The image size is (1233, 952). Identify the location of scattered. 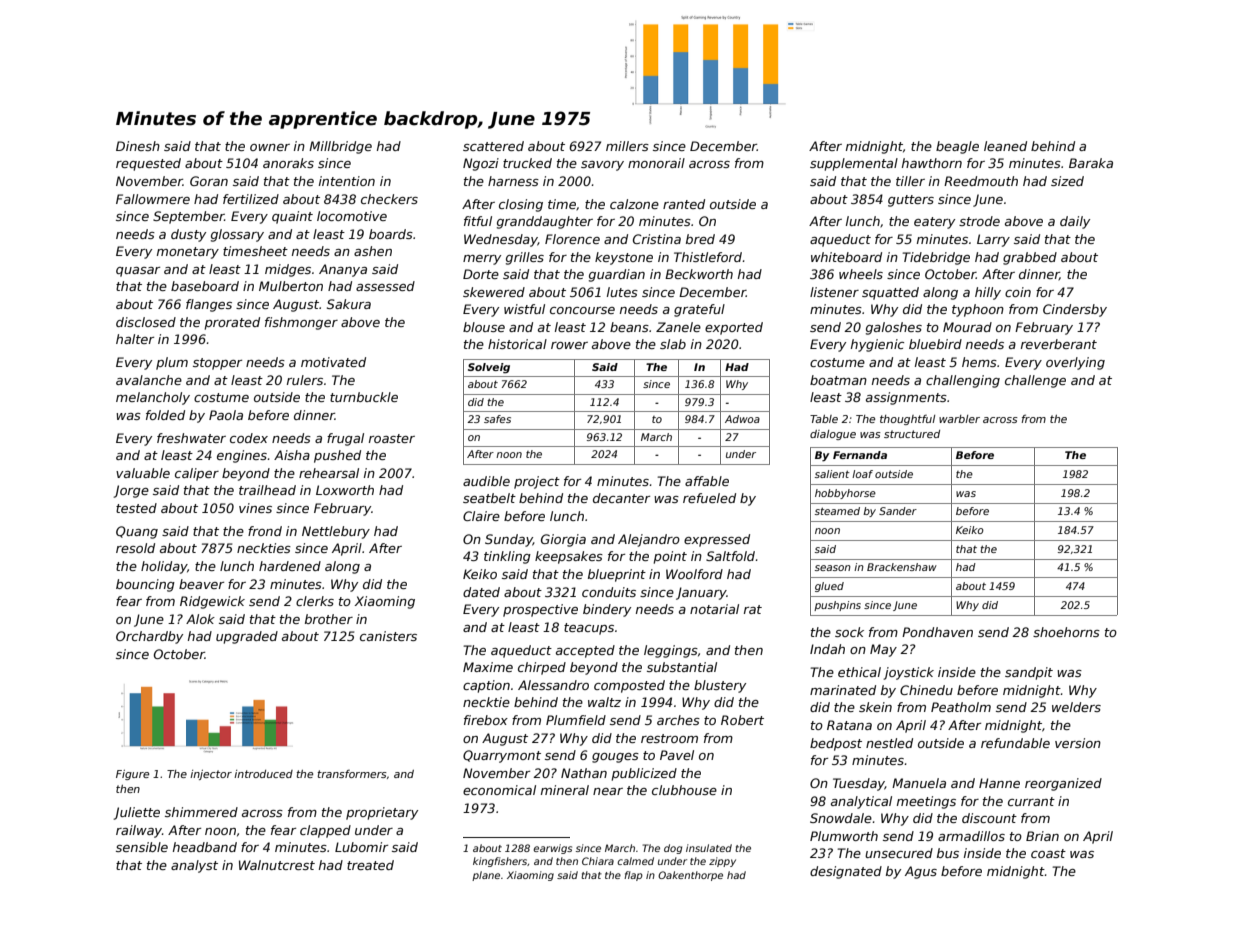
(493, 146).
